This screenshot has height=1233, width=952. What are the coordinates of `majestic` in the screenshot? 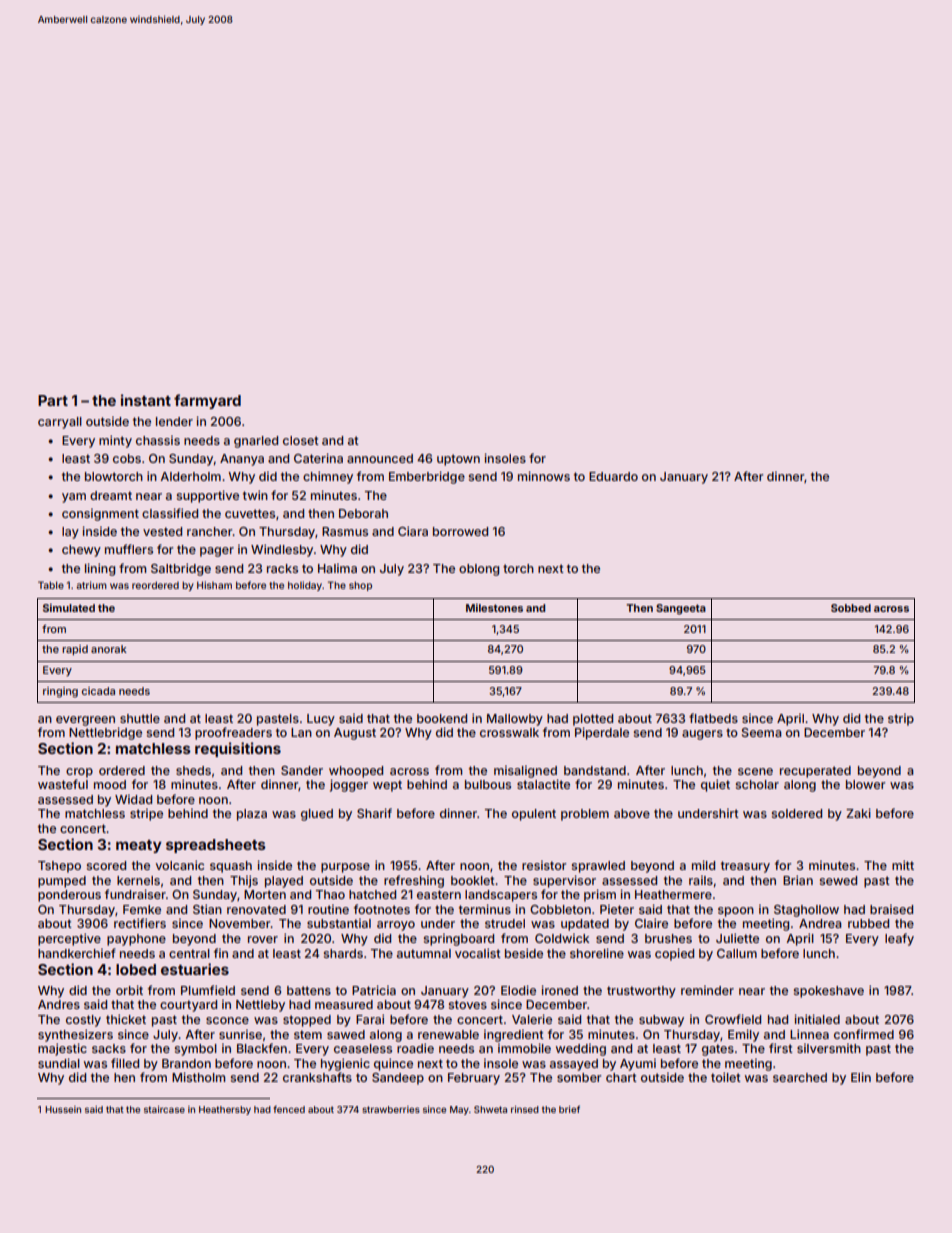 It's located at (62, 1049).
